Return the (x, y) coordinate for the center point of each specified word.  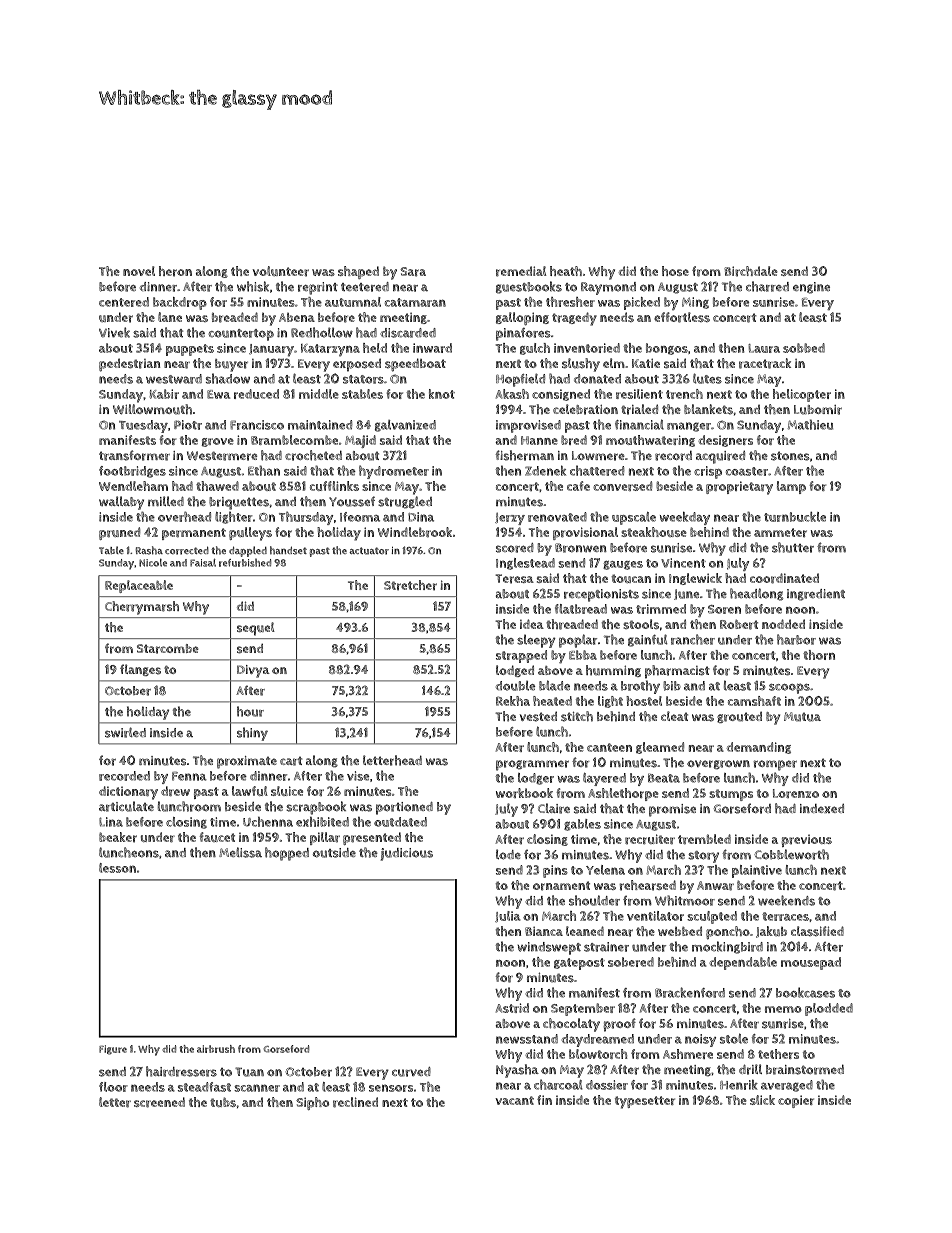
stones (790, 456)
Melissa (240, 852)
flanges (140, 670)
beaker (118, 837)
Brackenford (690, 992)
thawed (217, 486)
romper (775, 765)
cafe (578, 486)
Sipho (312, 1103)
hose (675, 271)
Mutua (802, 717)
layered (604, 779)
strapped (521, 656)
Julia (508, 917)
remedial (521, 271)
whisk (253, 286)
